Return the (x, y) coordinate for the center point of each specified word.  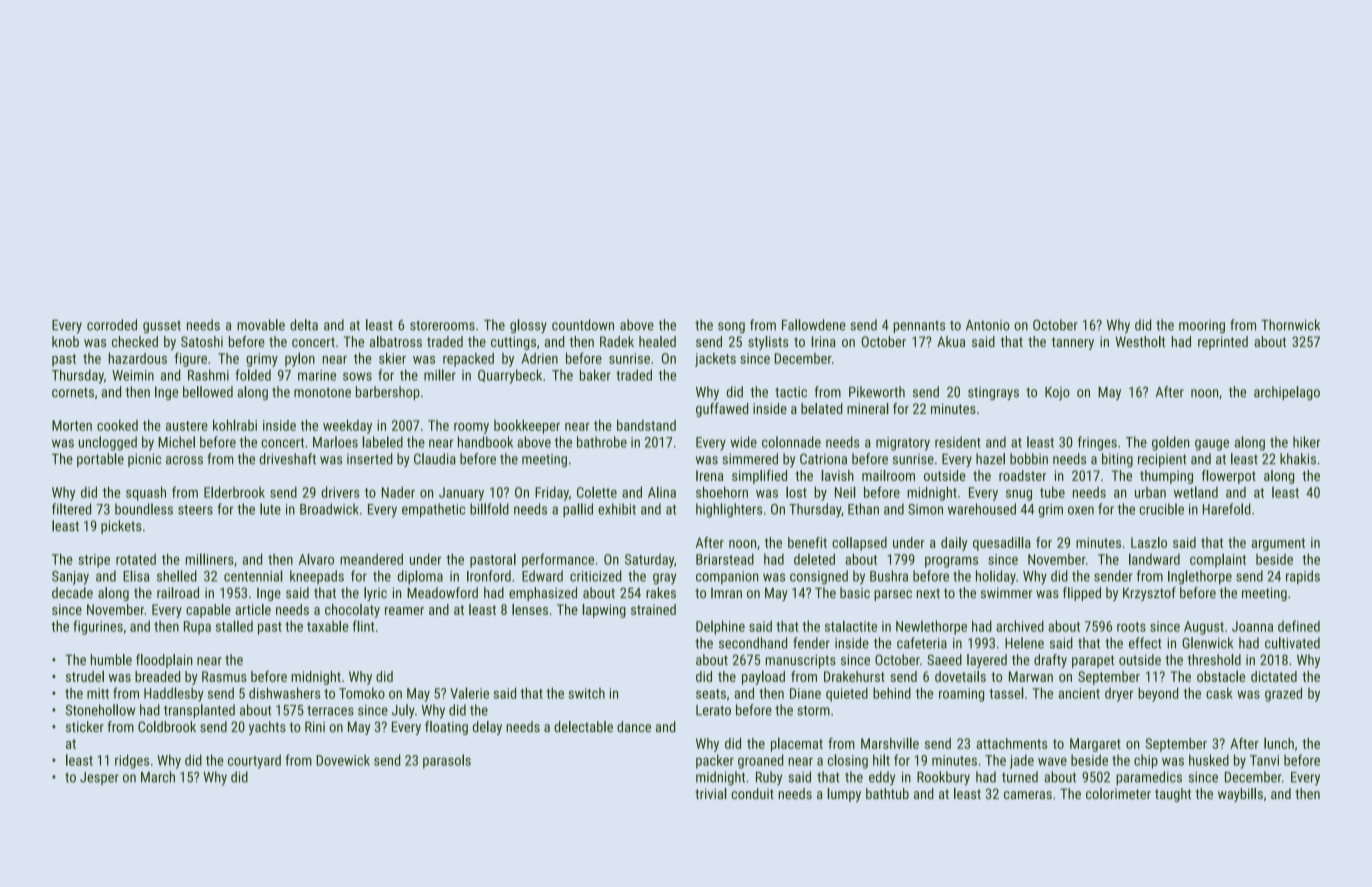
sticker (85, 726)
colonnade (791, 442)
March (158, 777)
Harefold (1227, 509)
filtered (71, 509)
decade (72, 592)
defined (1299, 626)
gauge (1212, 445)
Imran (726, 593)
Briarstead (725, 559)
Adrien (539, 358)
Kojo (1057, 393)
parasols (447, 761)
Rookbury (943, 778)
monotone (322, 392)
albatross (396, 341)
